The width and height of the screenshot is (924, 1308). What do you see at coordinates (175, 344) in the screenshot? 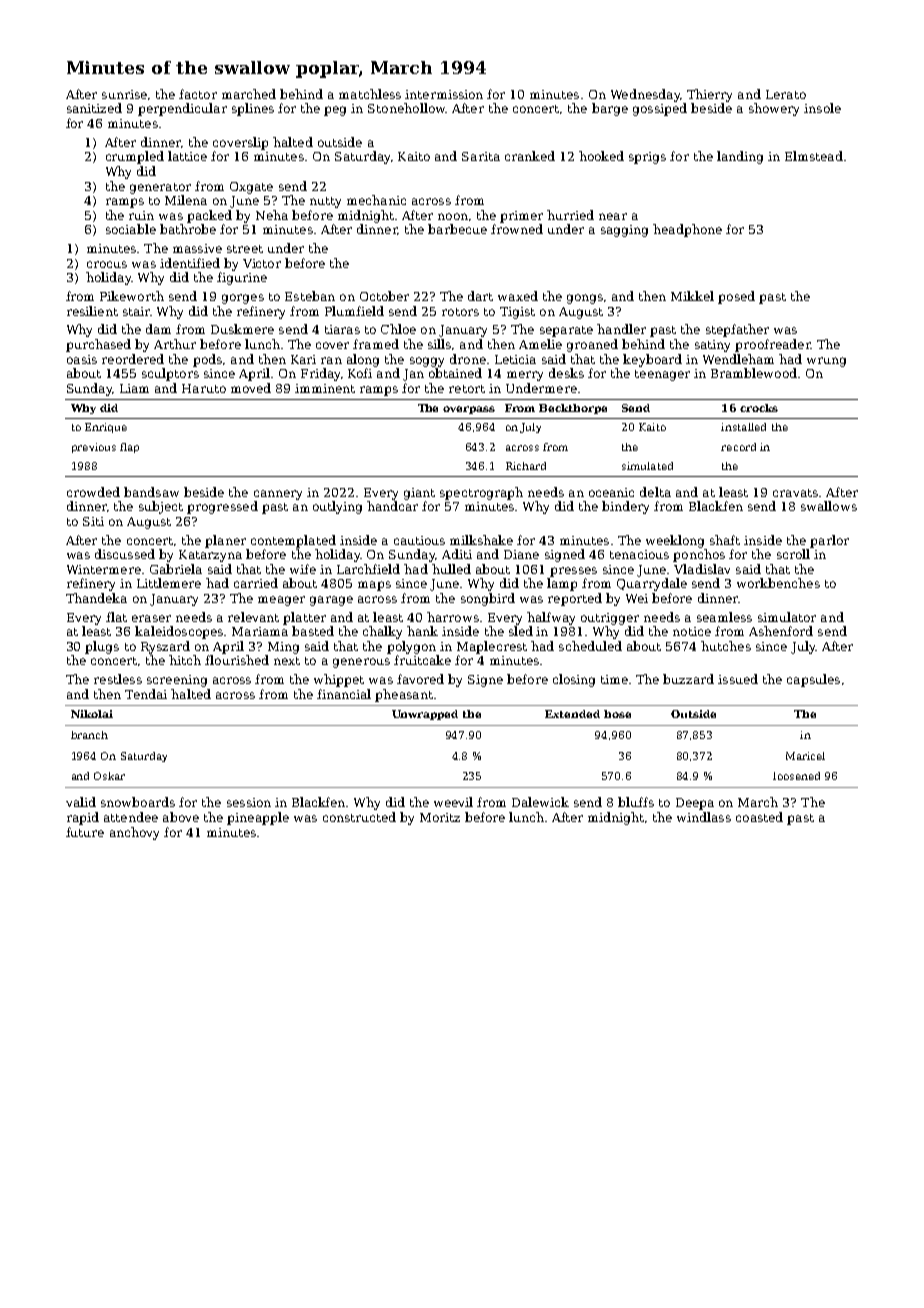
I see `Arthur` at bounding box center [175, 344].
